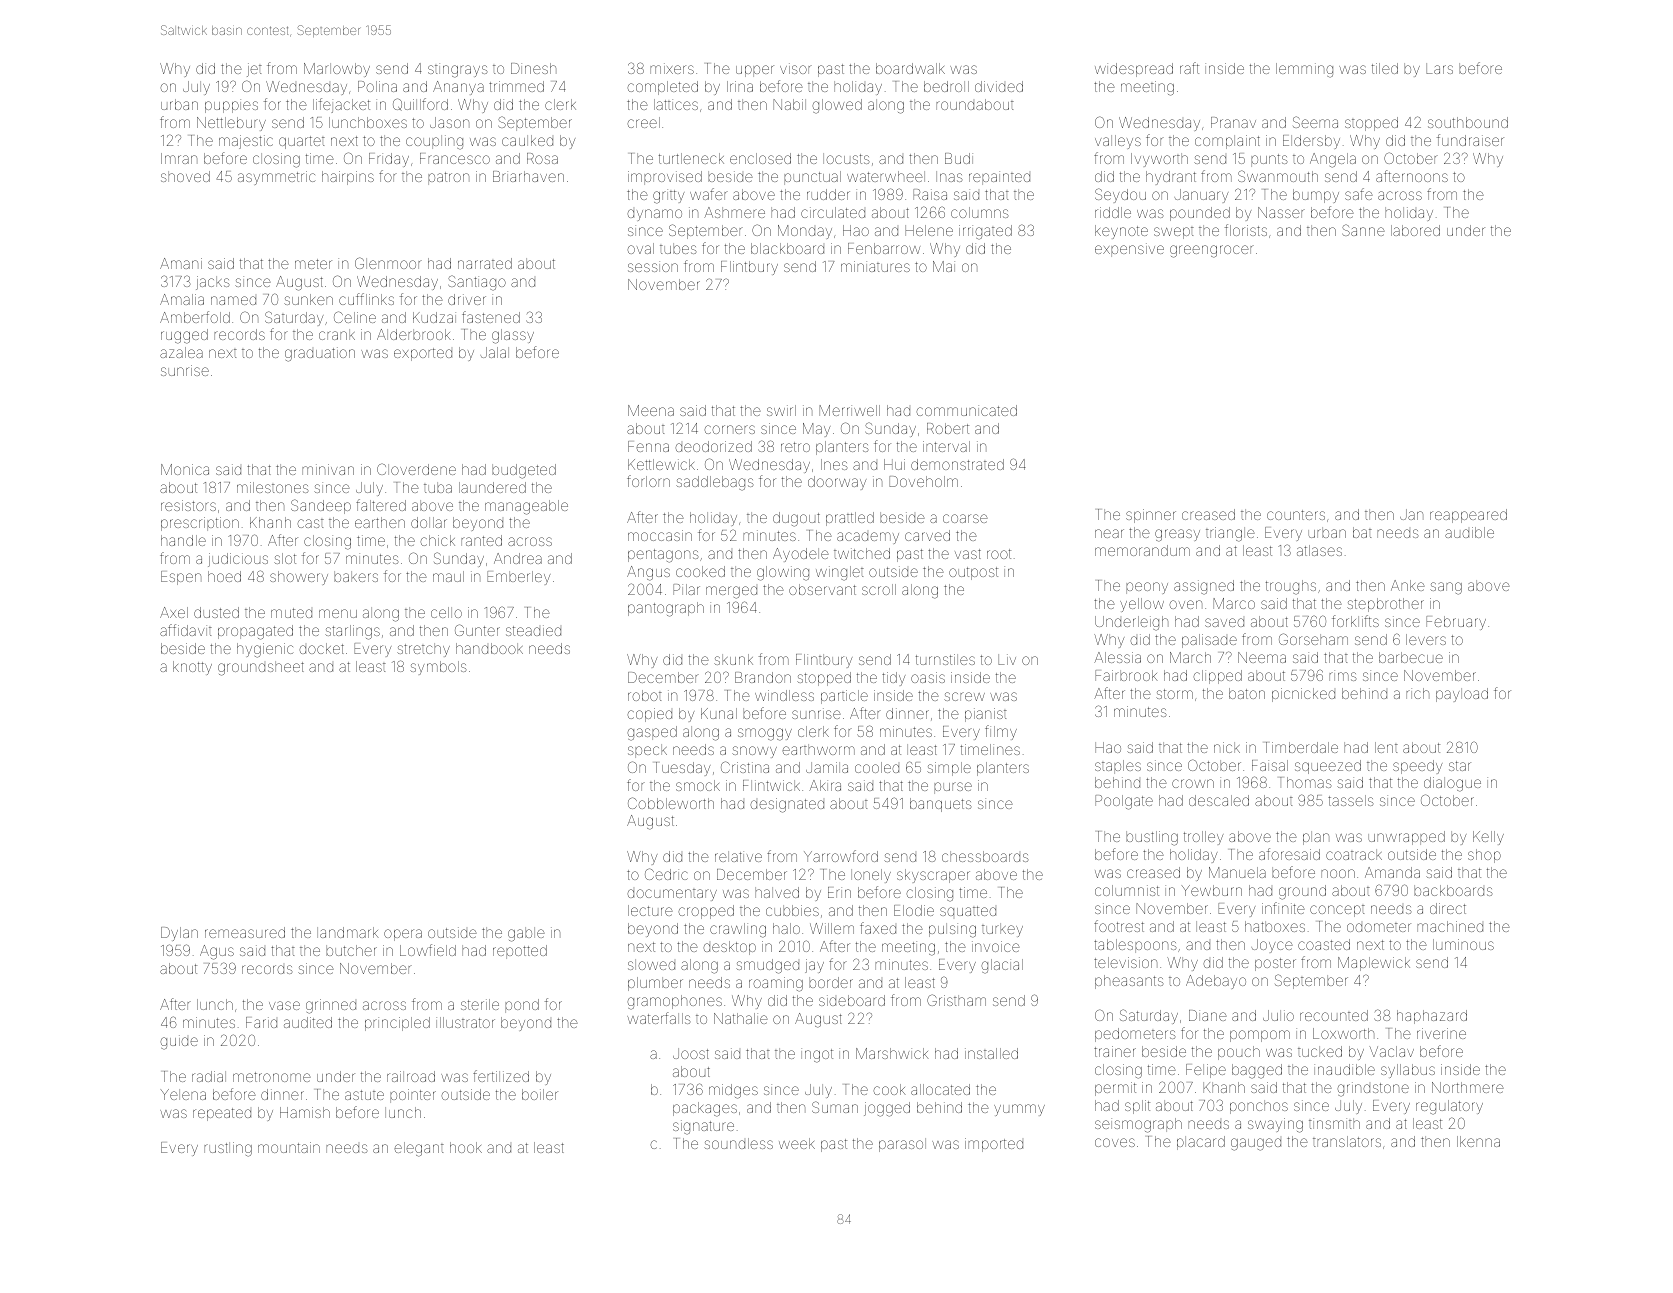 This image has width=1673, height=1293. I want to click on boardwalk, so click(910, 68).
